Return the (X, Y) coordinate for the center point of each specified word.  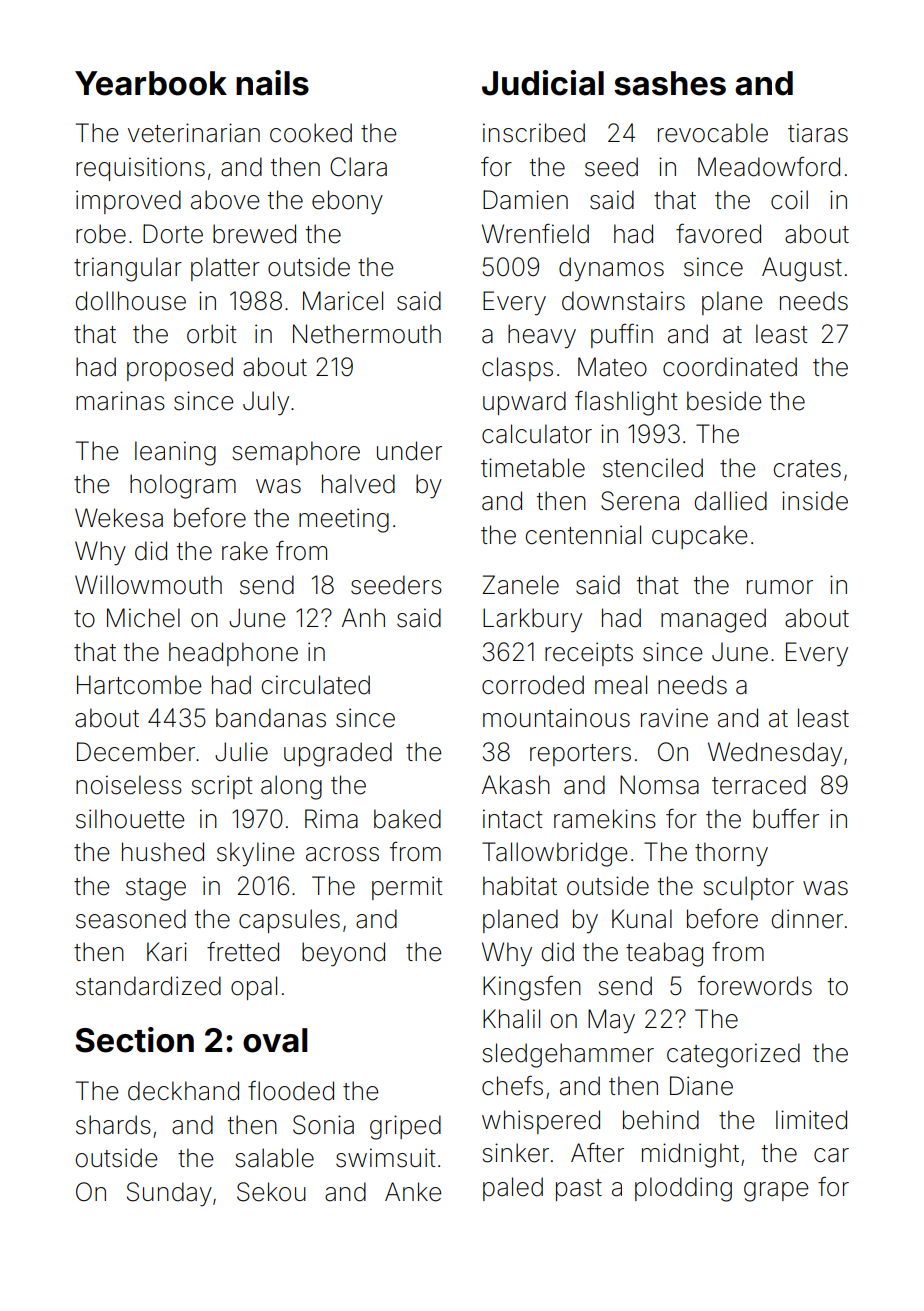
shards (113, 1125)
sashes (670, 83)
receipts (589, 654)
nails (272, 83)
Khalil (511, 1019)
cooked (311, 133)
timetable (533, 468)
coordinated (730, 367)
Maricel (343, 301)
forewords (755, 986)
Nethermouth (367, 334)
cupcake (699, 537)
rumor (780, 587)
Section (134, 1040)
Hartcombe (139, 685)
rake (245, 551)
